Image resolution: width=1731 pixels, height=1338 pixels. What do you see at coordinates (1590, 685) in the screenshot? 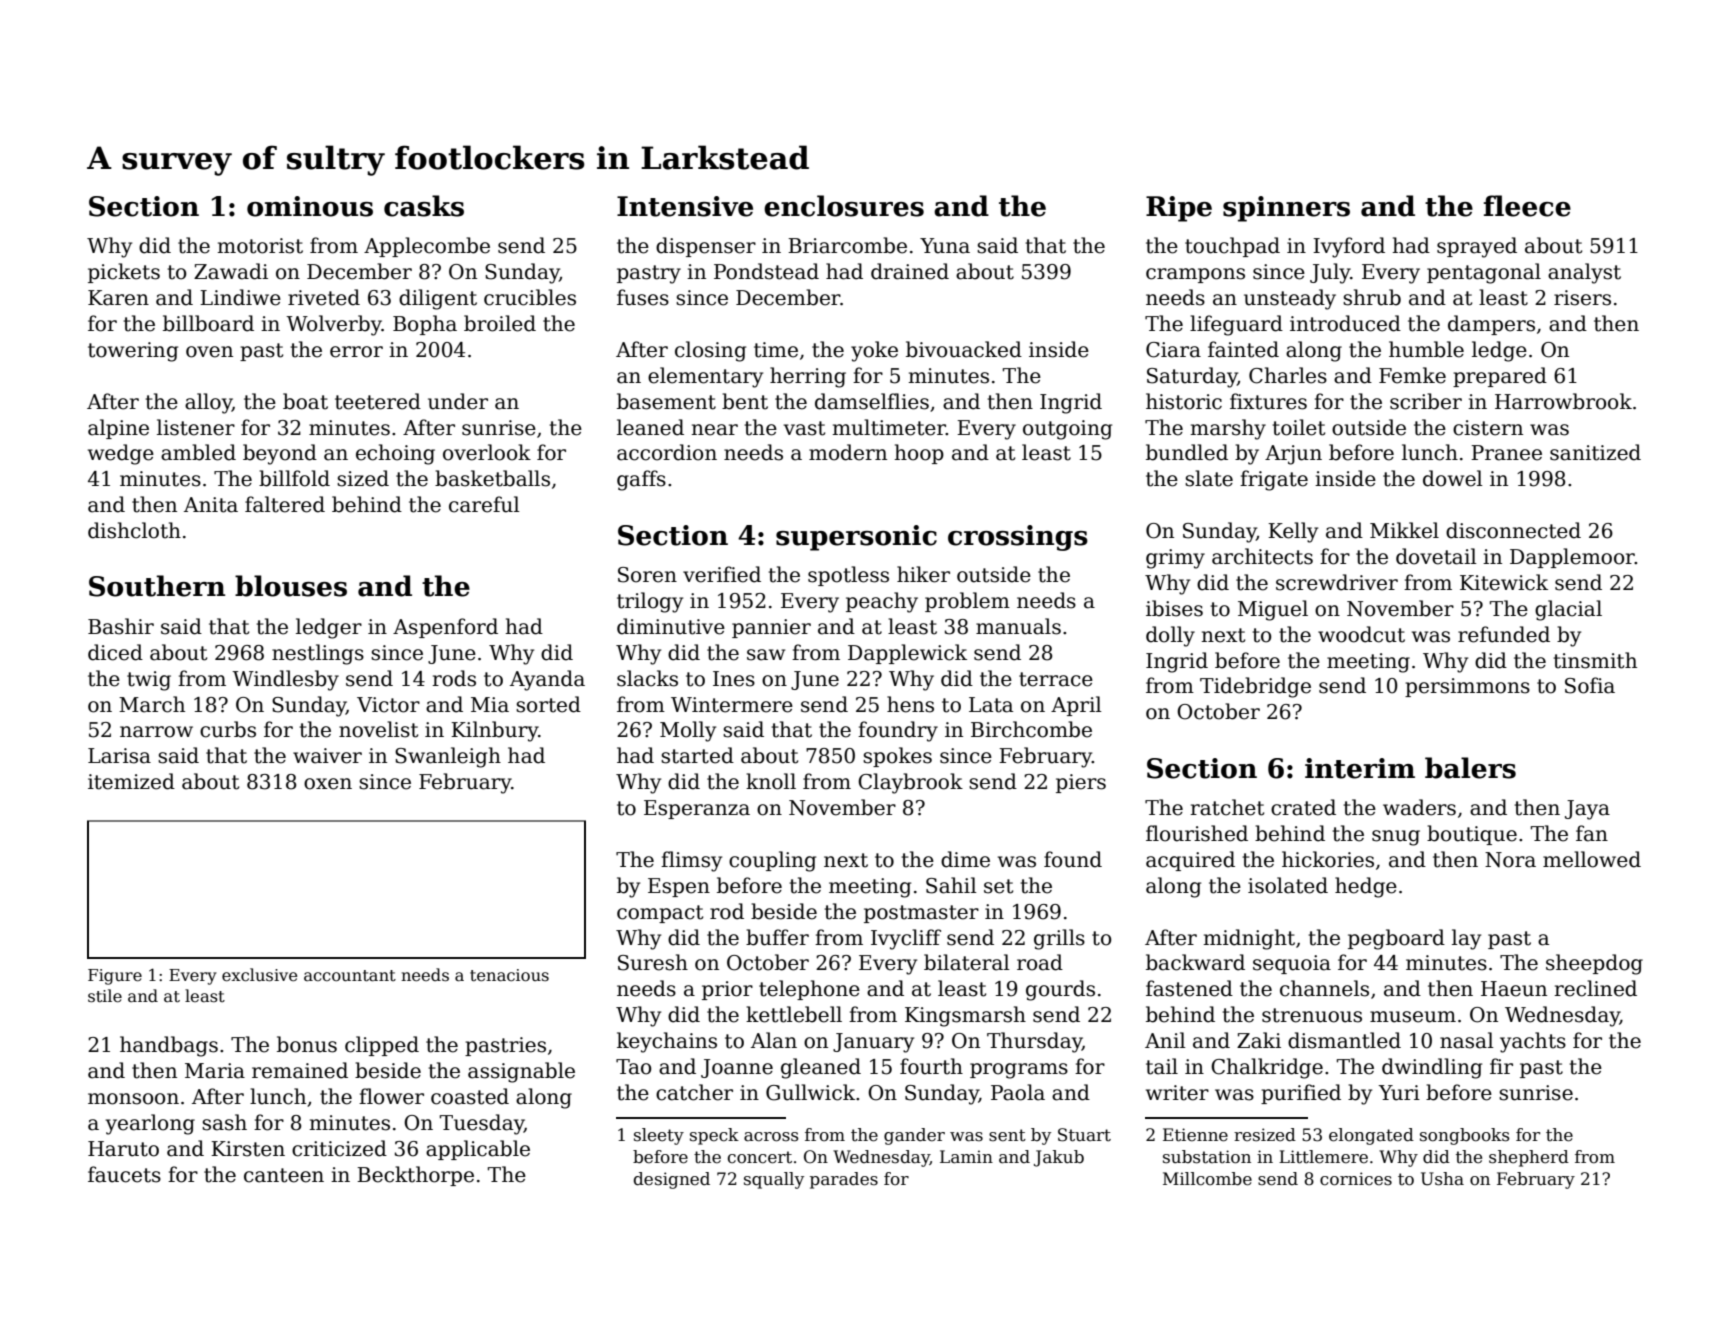
I see `Sofia` at bounding box center [1590, 685].
